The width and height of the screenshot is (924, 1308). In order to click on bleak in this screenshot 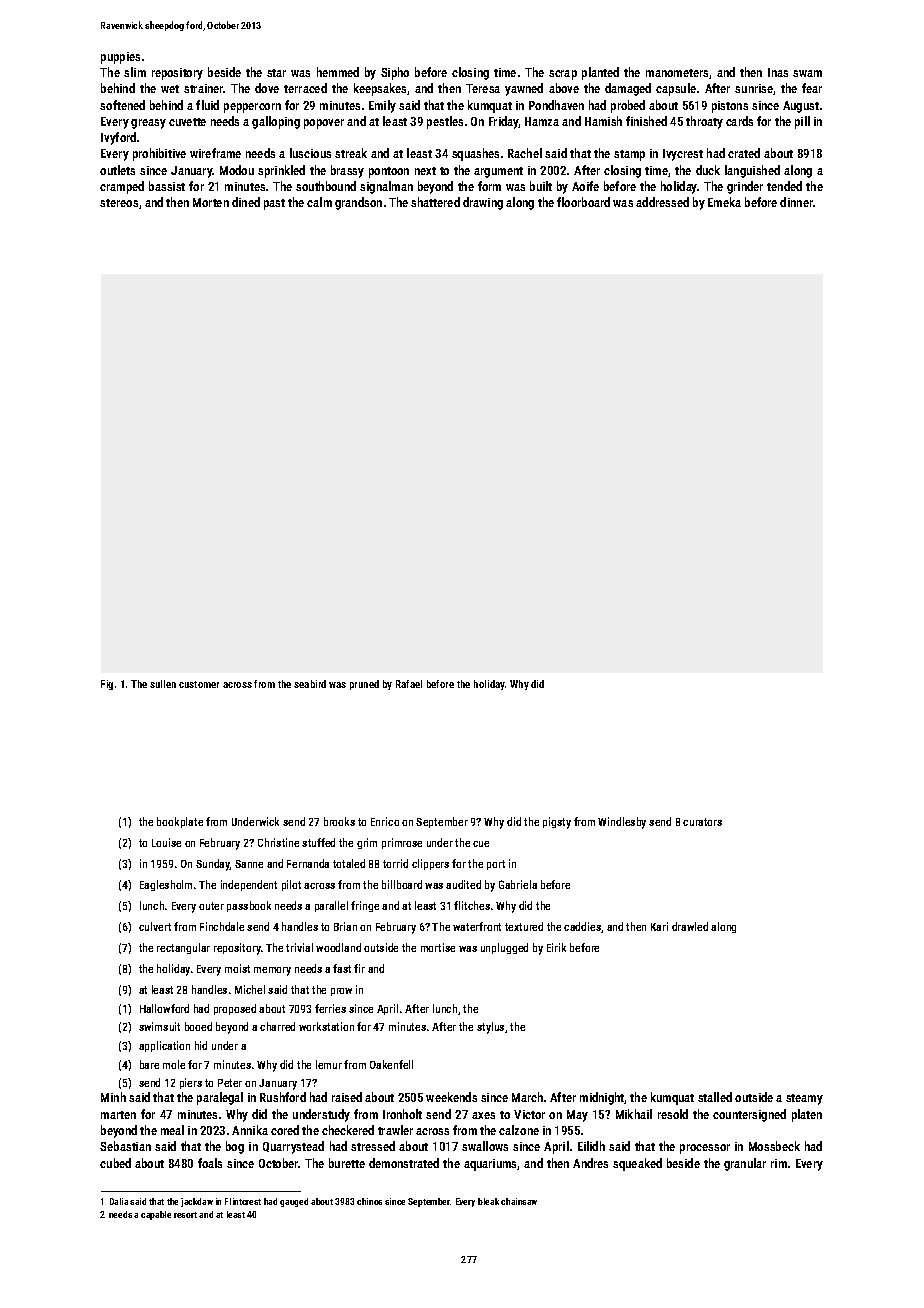, I will do `click(488, 1201)`.
